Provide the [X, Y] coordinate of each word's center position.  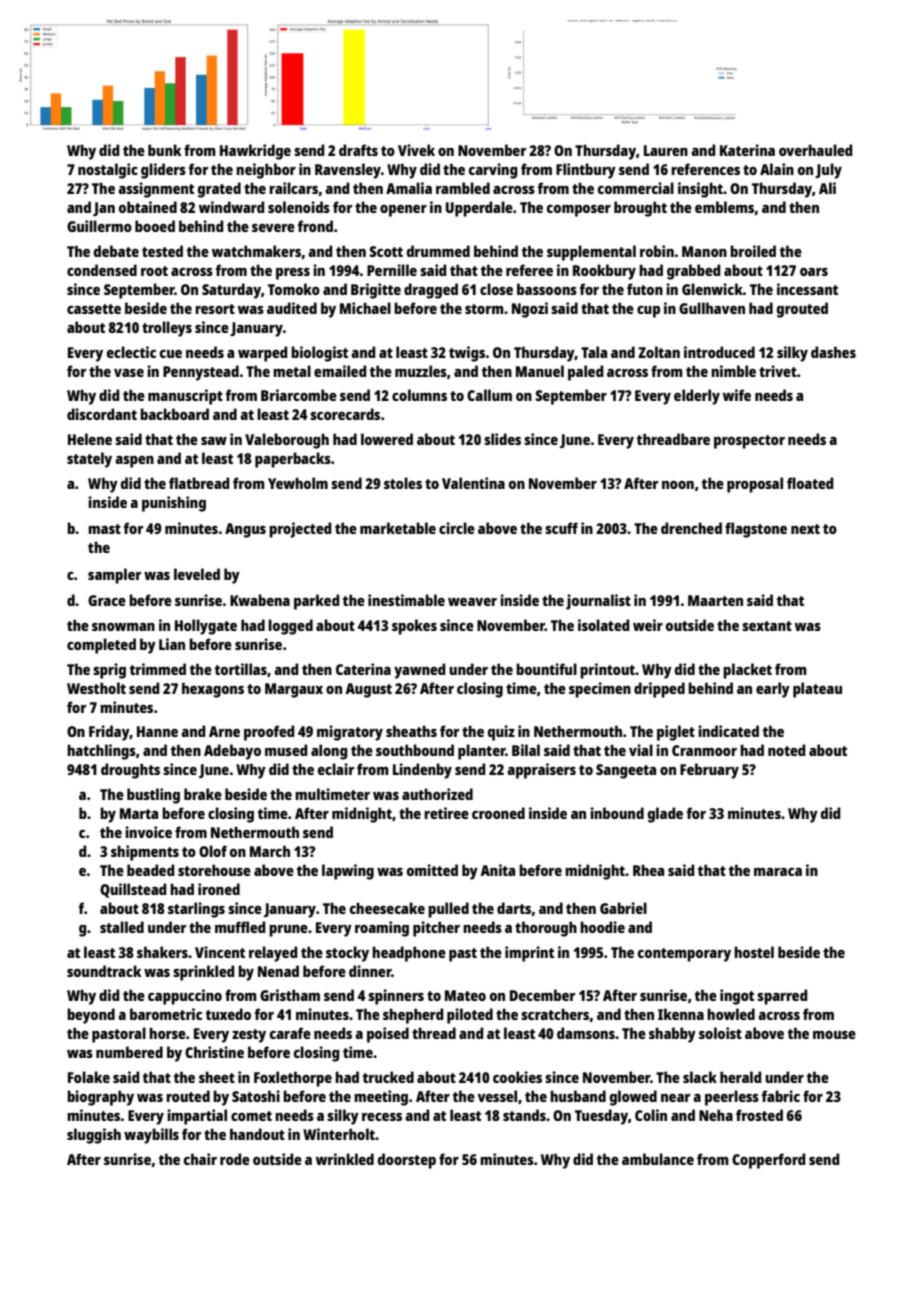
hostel [754, 952]
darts [514, 908]
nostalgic [108, 171]
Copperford [769, 1161]
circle [457, 528]
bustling [153, 796]
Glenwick [712, 289]
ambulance [658, 1159]
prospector [749, 442]
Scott [386, 251]
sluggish [94, 1136]
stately [89, 460]
